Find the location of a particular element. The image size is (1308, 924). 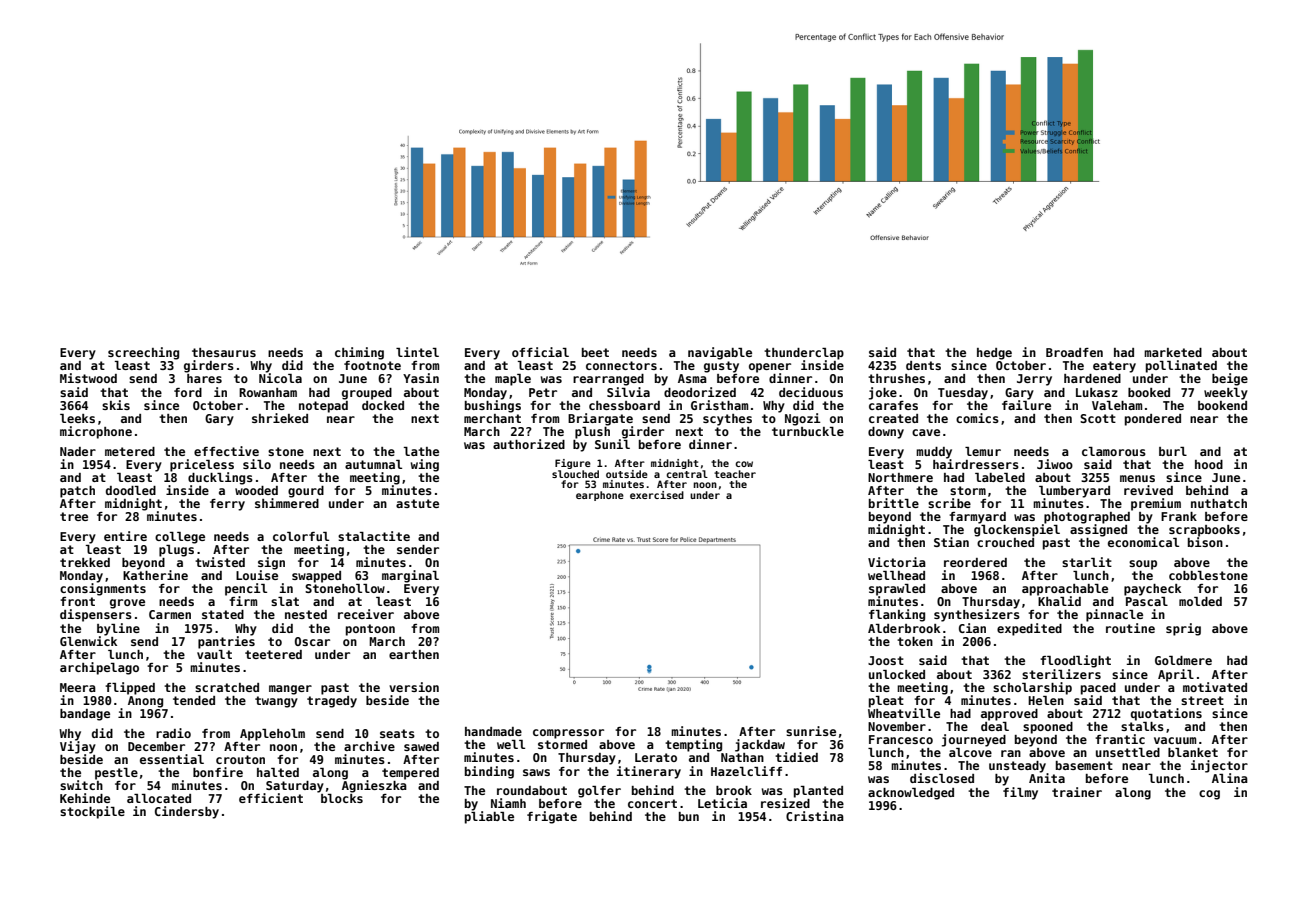

disclosed is located at coordinates (942, 778).
